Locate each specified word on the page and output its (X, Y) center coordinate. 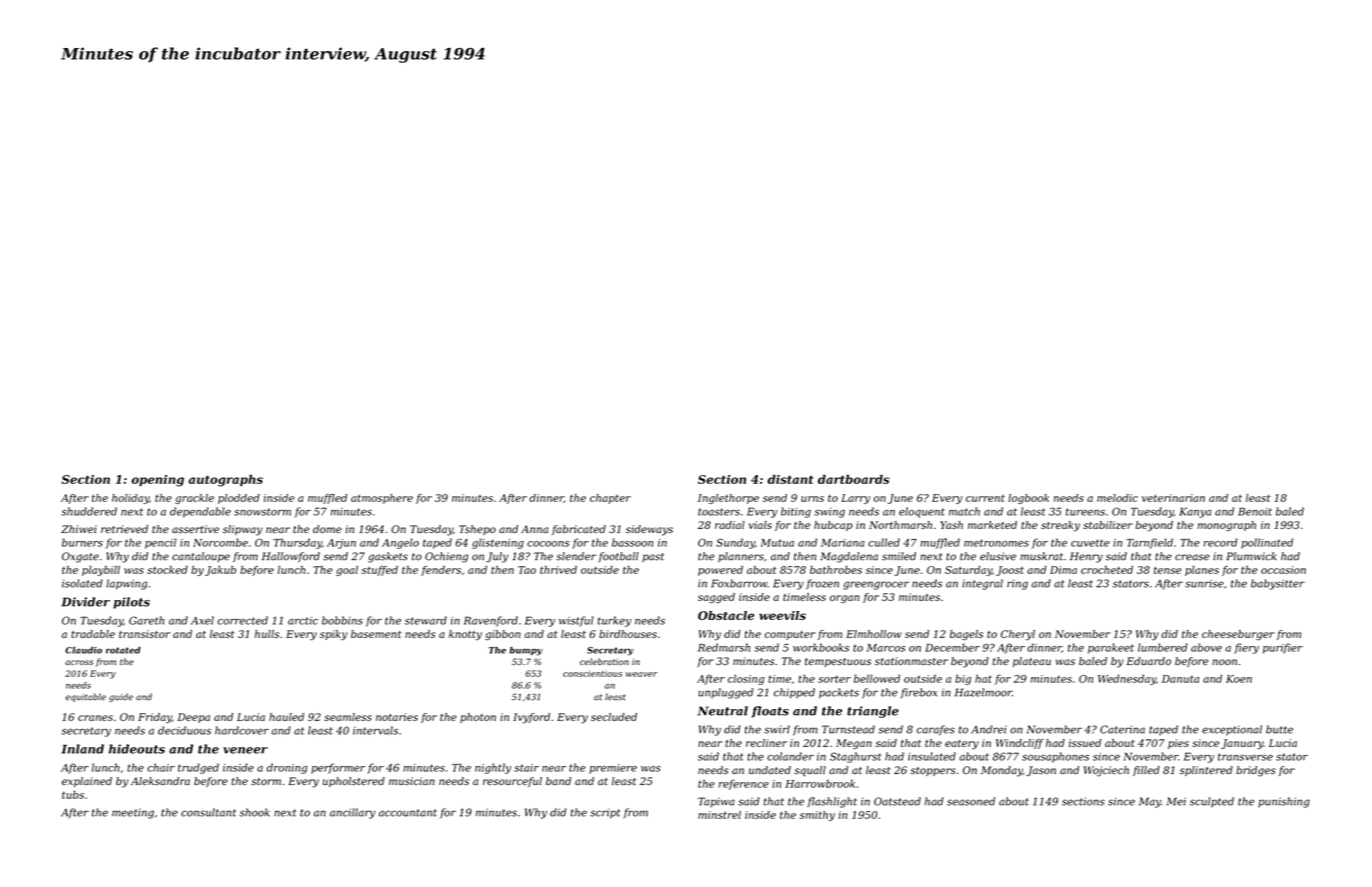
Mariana (843, 543)
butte (1279, 729)
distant (790, 479)
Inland (82, 749)
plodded (239, 499)
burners (82, 542)
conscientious (592, 673)
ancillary (353, 813)
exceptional (1232, 730)
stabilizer (1108, 525)
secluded (614, 717)
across (79, 662)
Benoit (1255, 511)
